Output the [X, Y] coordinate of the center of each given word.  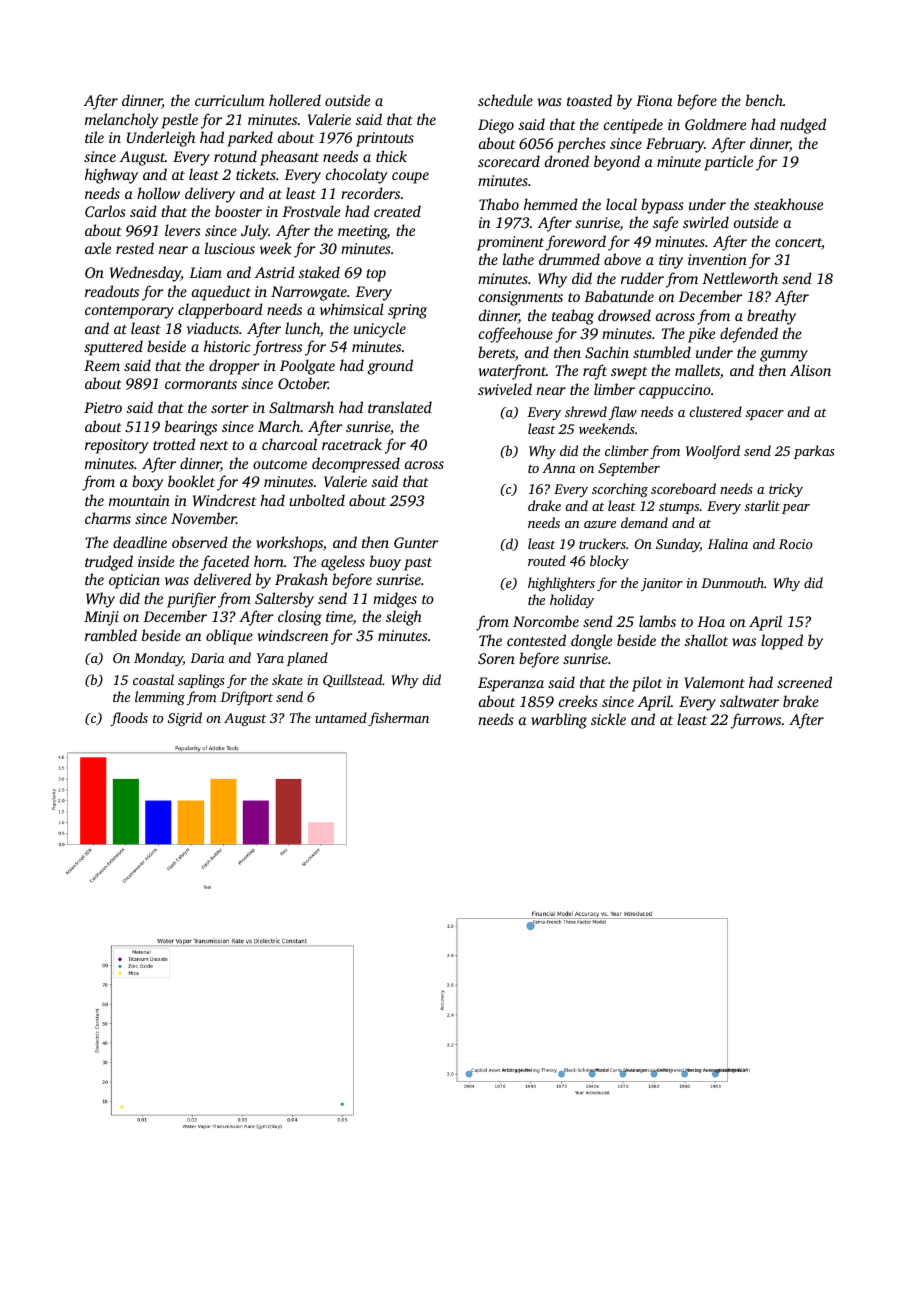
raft [595, 372]
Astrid [275, 272]
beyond [617, 163]
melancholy [121, 121]
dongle [591, 642]
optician [134, 581]
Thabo [499, 204]
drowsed [624, 315]
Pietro [103, 407]
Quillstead [352, 681]
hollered [295, 100]
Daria [207, 658]
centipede [633, 126]
